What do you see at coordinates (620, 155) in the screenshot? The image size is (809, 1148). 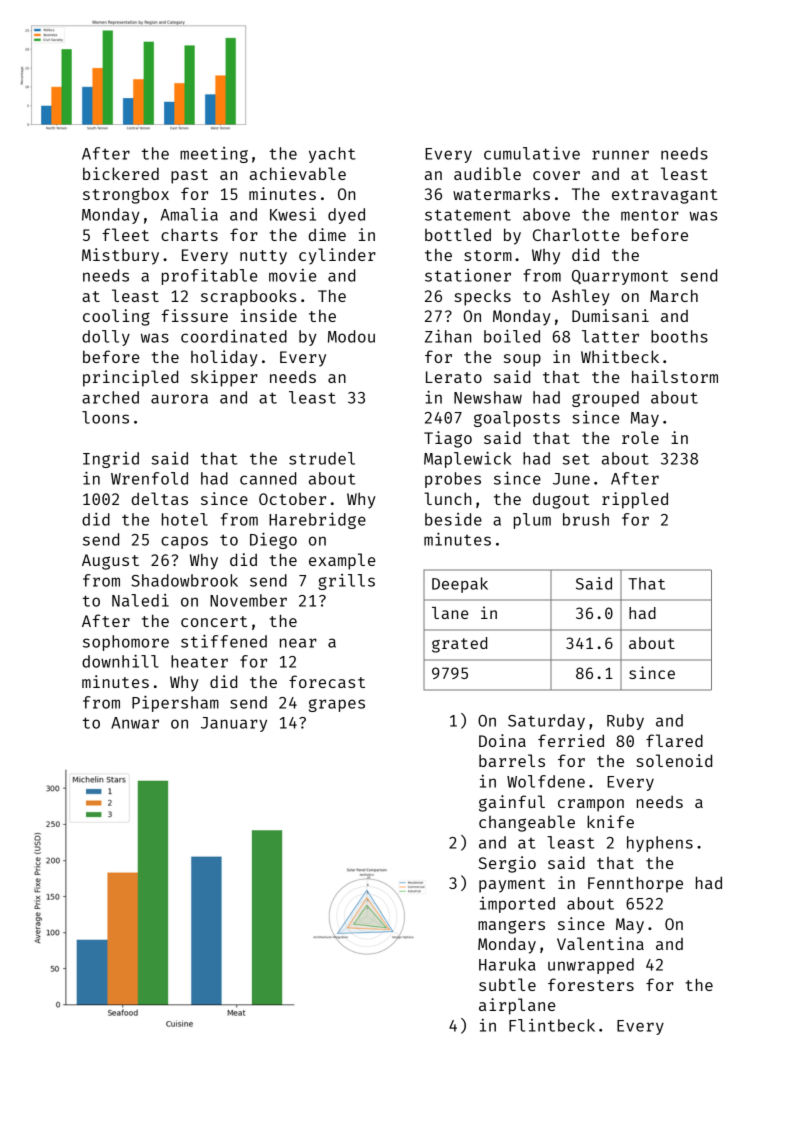 I see `runner` at bounding box center [620, 155].
